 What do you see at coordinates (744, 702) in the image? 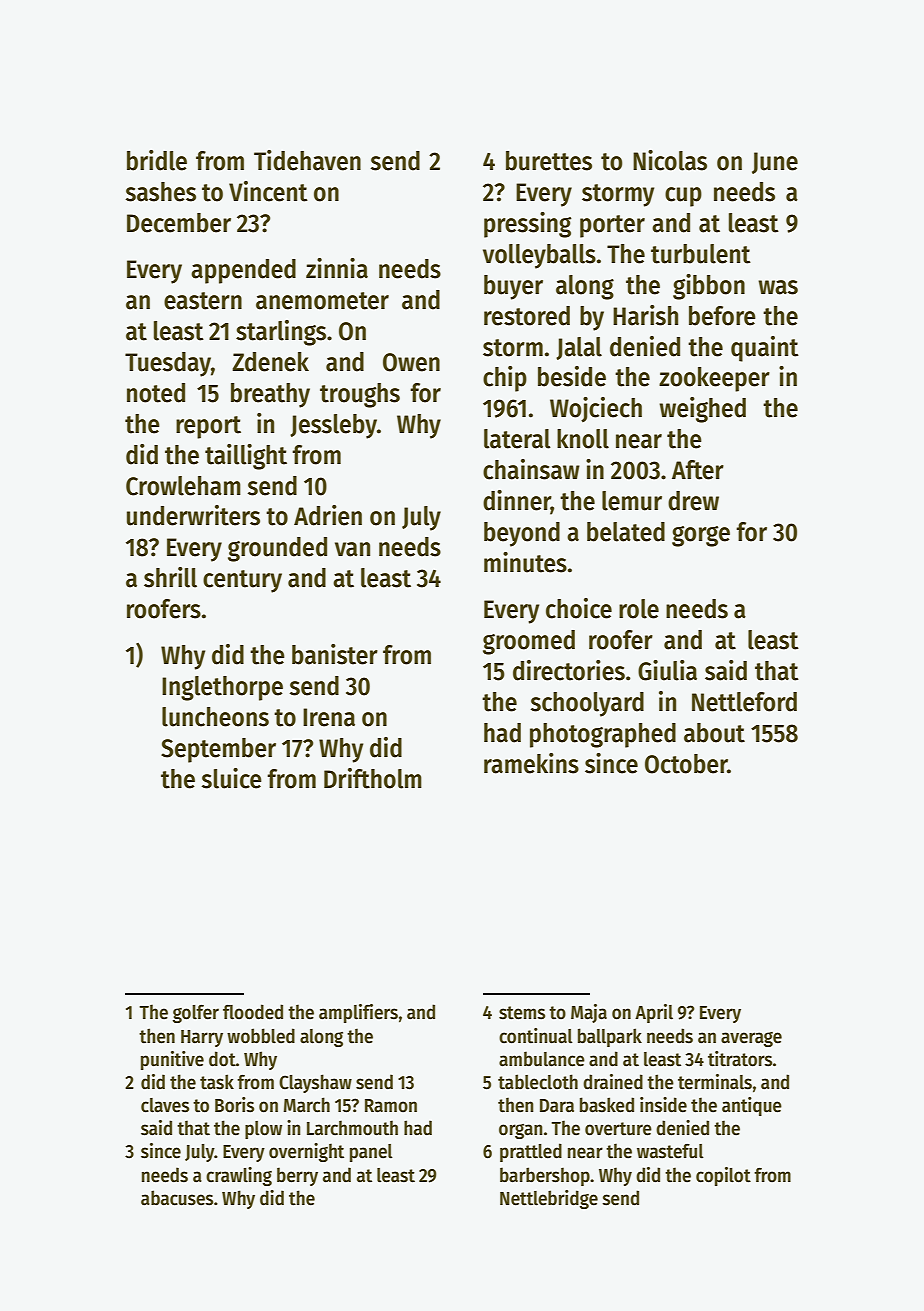
I see `Nettleford` at bounding box center [744, 702].
